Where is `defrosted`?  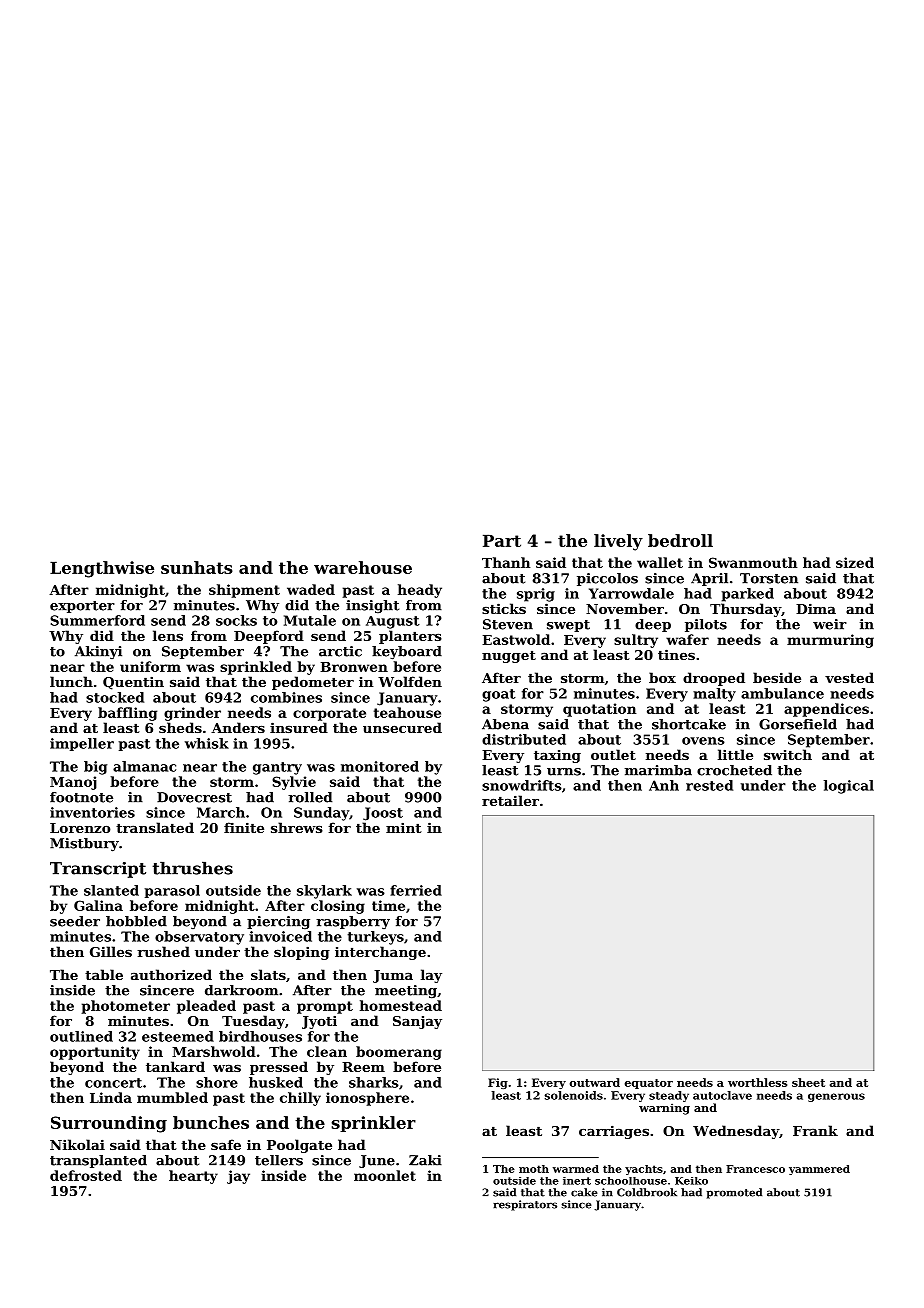 defrosted is located at coordinates (86, 1175).
